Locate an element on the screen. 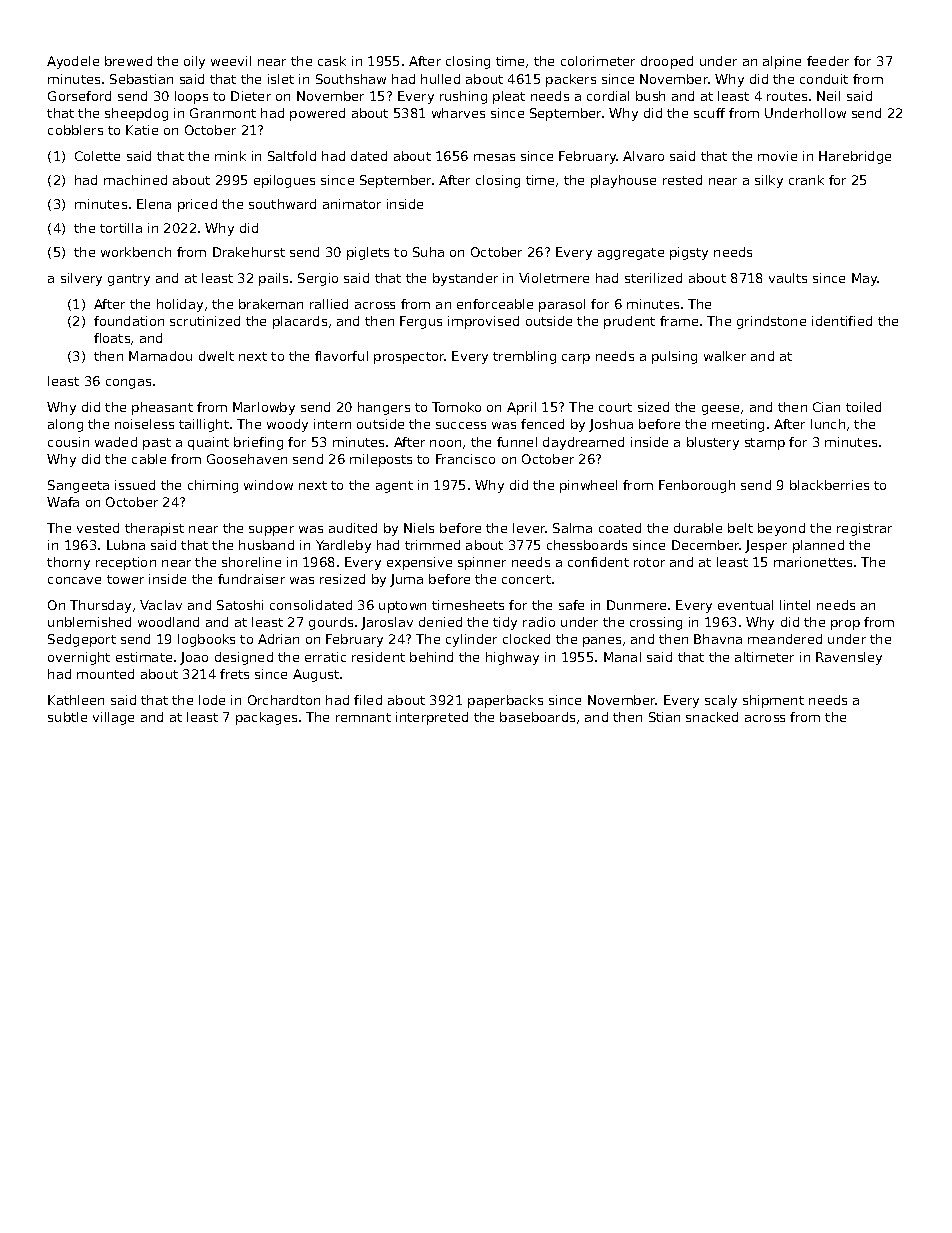  pinwheel is located at coordinates (588, 486).
